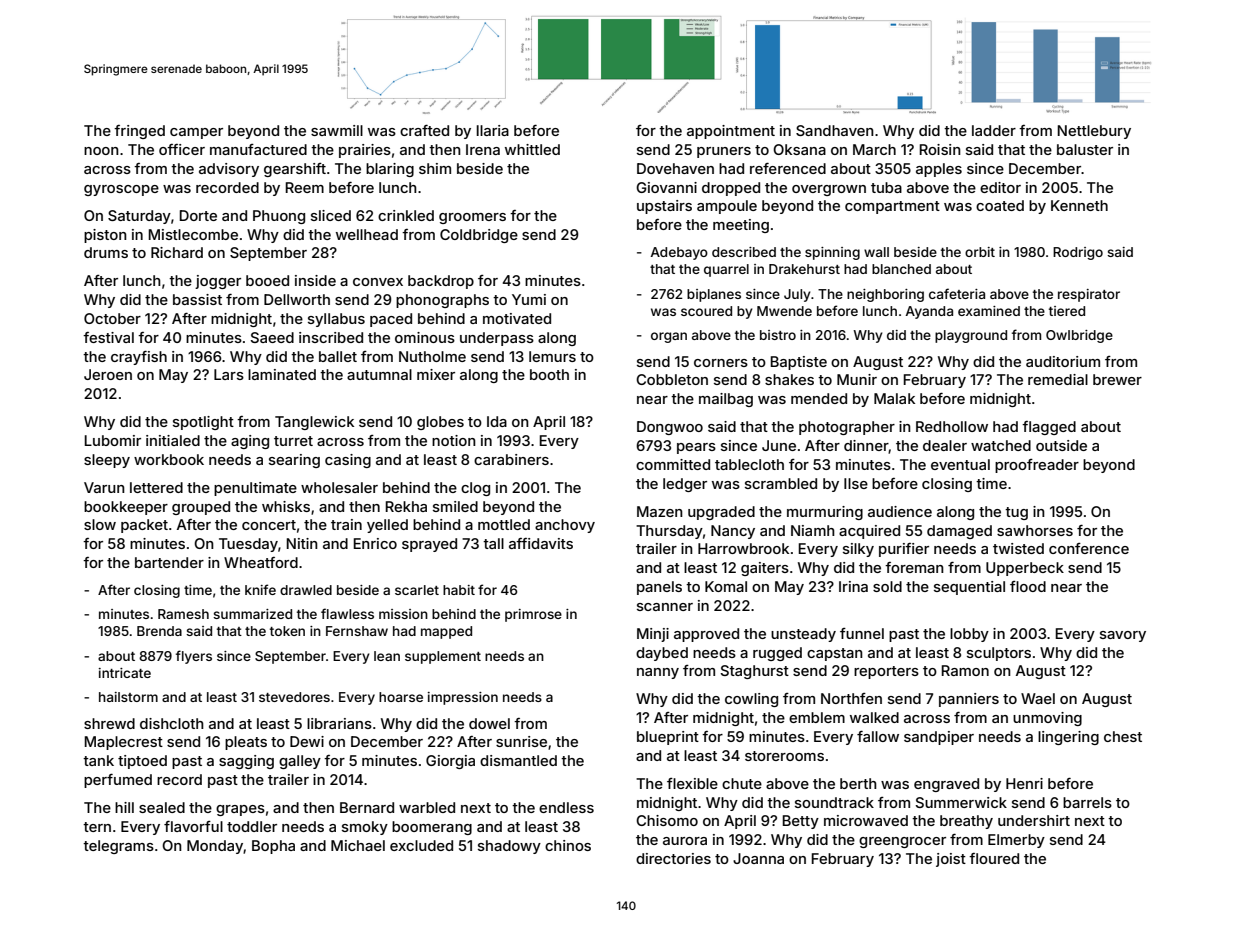  I want to click on endless, so click(566, 807).
